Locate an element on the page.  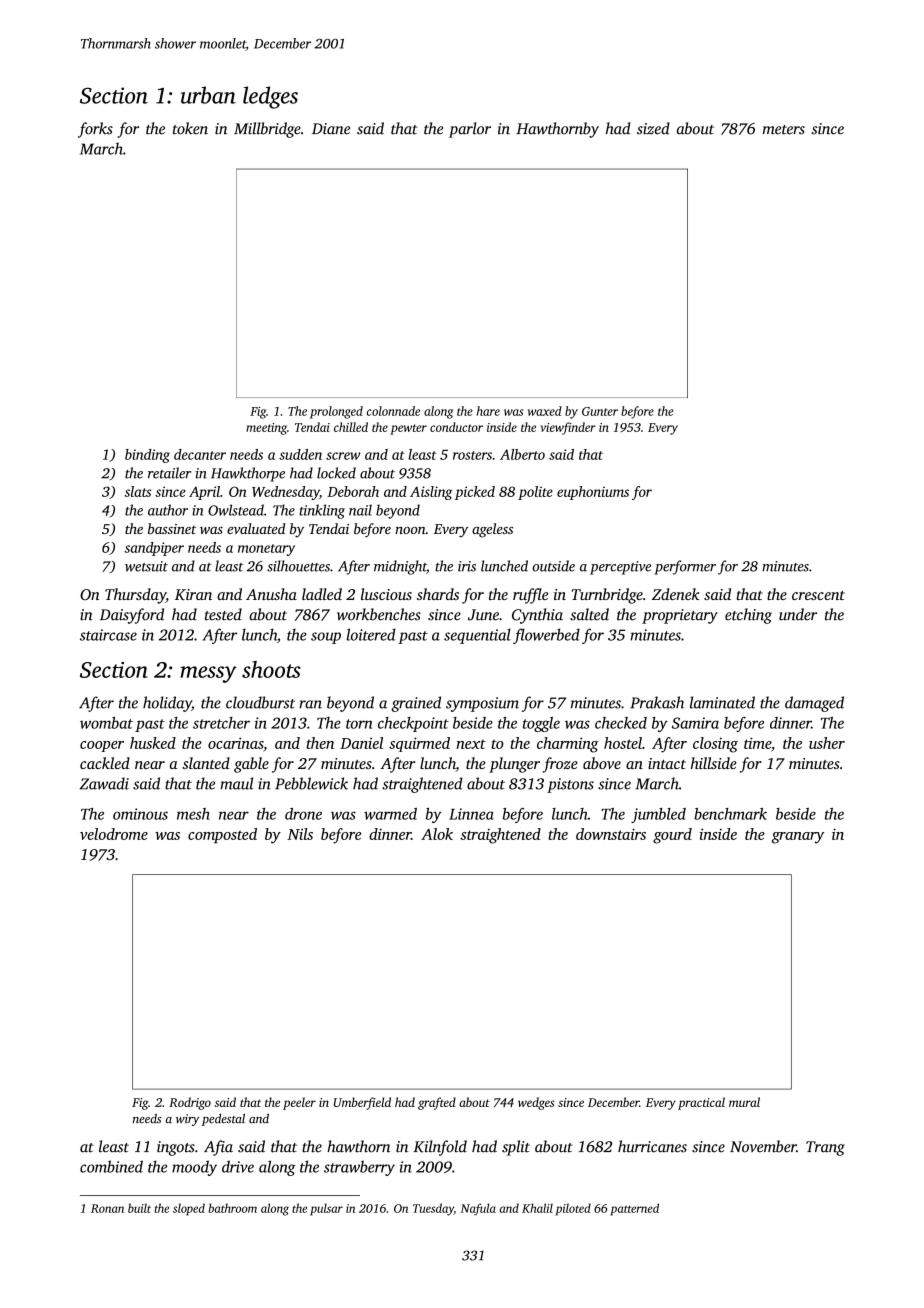
token is located at coordinates (190, 128).
